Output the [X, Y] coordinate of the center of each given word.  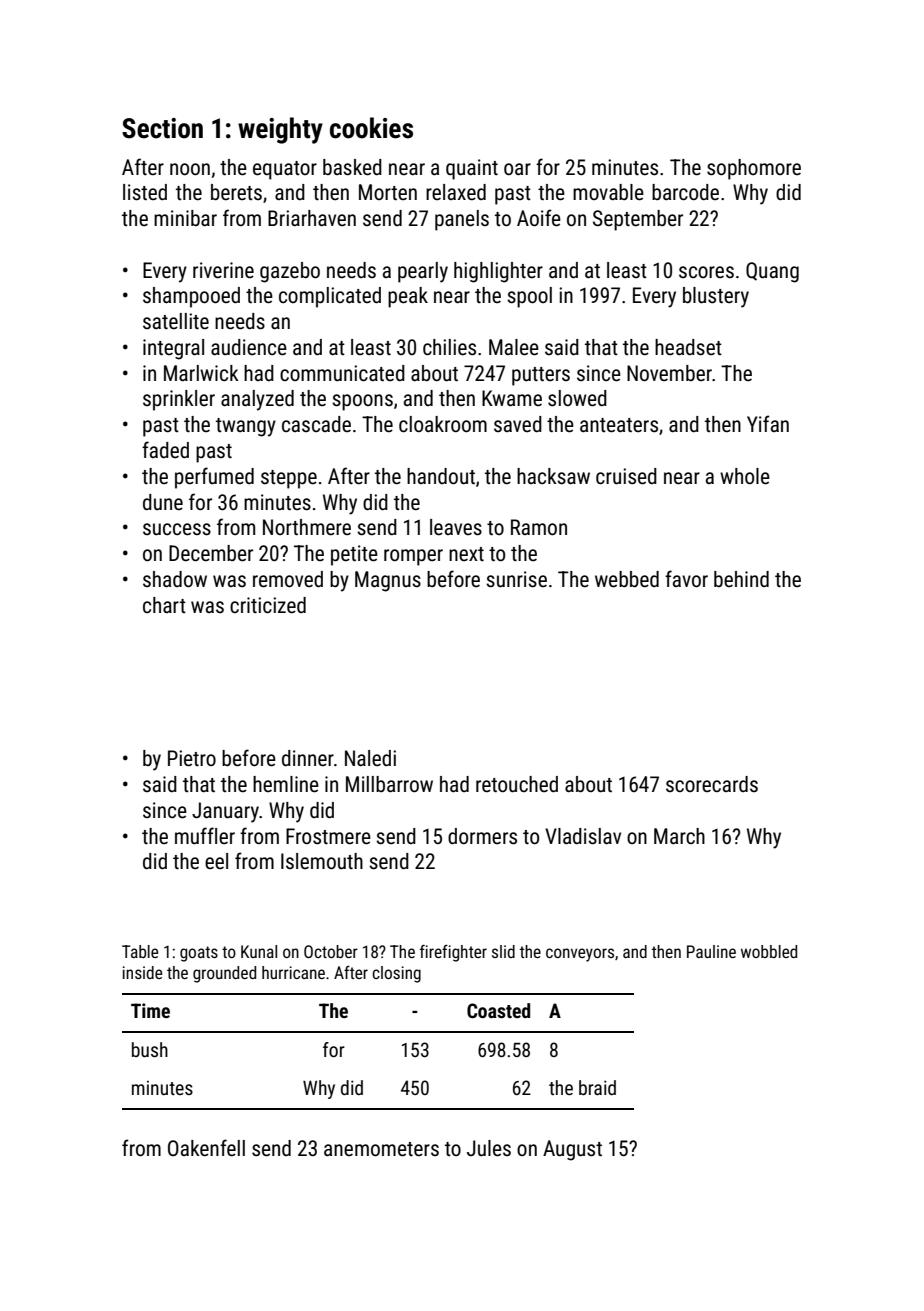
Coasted [498, 1010]
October [331, 951]
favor [686, 578]
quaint [472, 169]
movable [608, 192]
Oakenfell [206, 1147]
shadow [175, 579]
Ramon [539, 527]
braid [597, 1087]
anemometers [381, 1149]
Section [162, 128]
